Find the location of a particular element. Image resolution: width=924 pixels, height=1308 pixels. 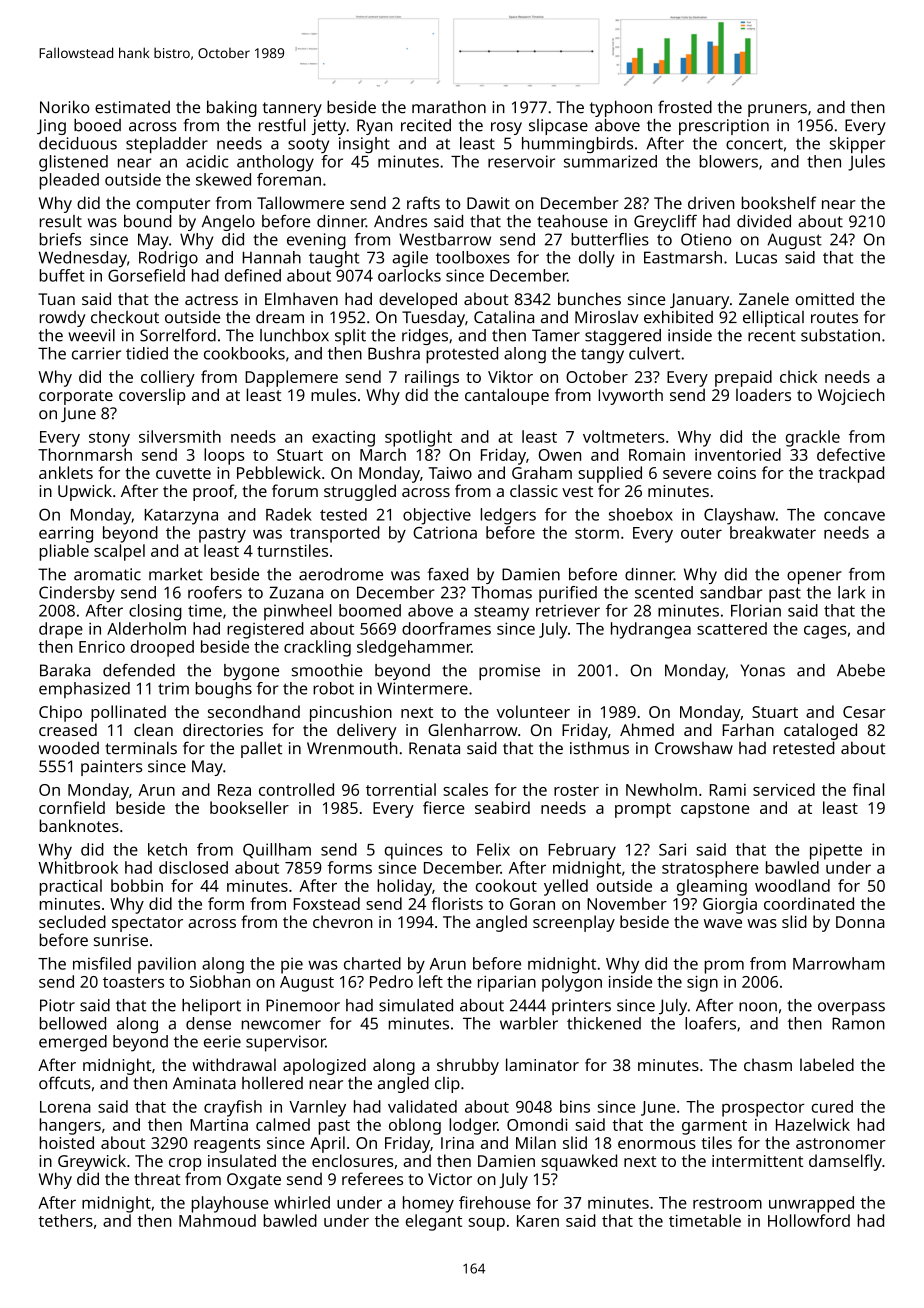

Thomas is located at coordinates (501, 592).
